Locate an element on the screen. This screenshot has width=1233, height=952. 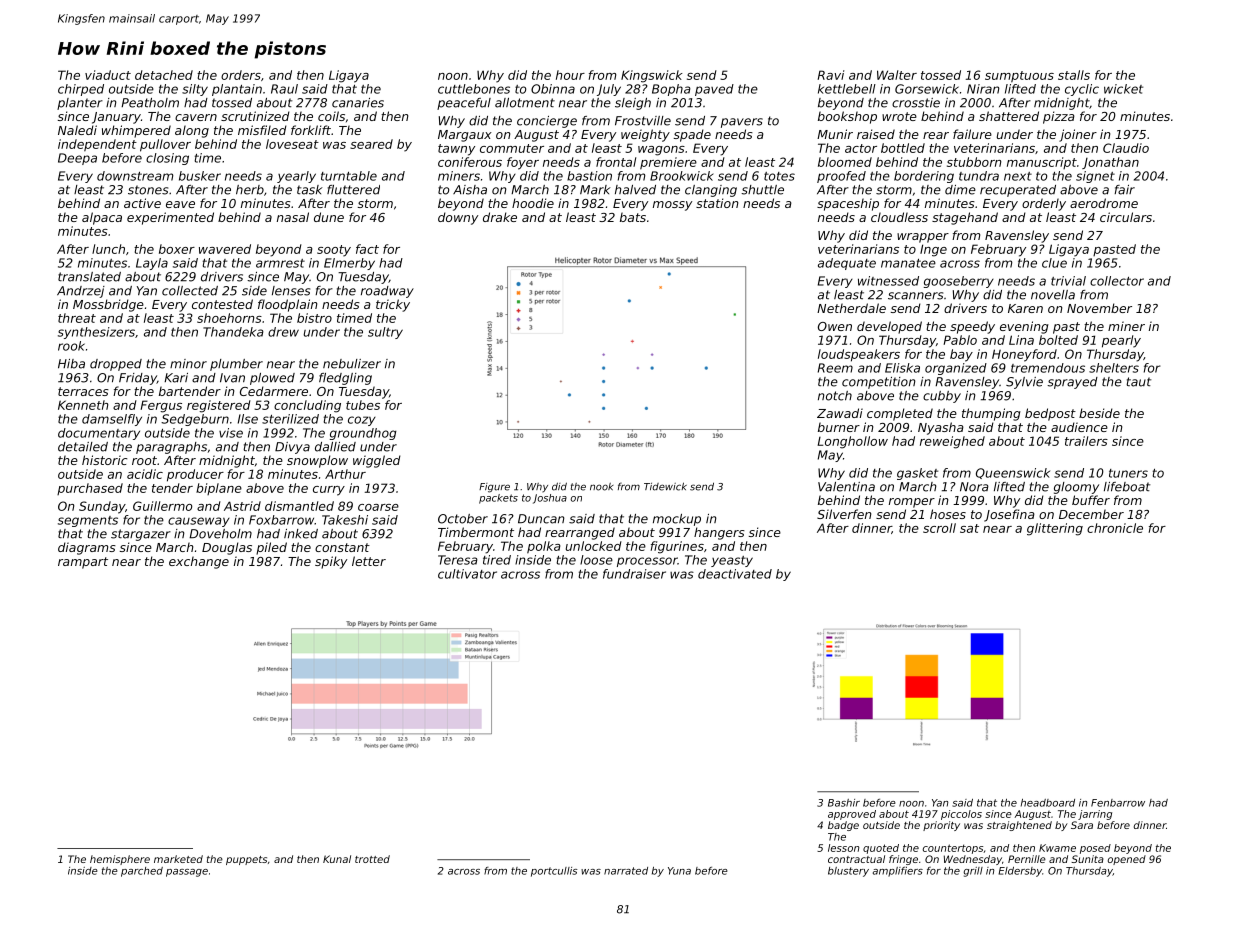
hemisphere is located at coordinates (120, 860).
